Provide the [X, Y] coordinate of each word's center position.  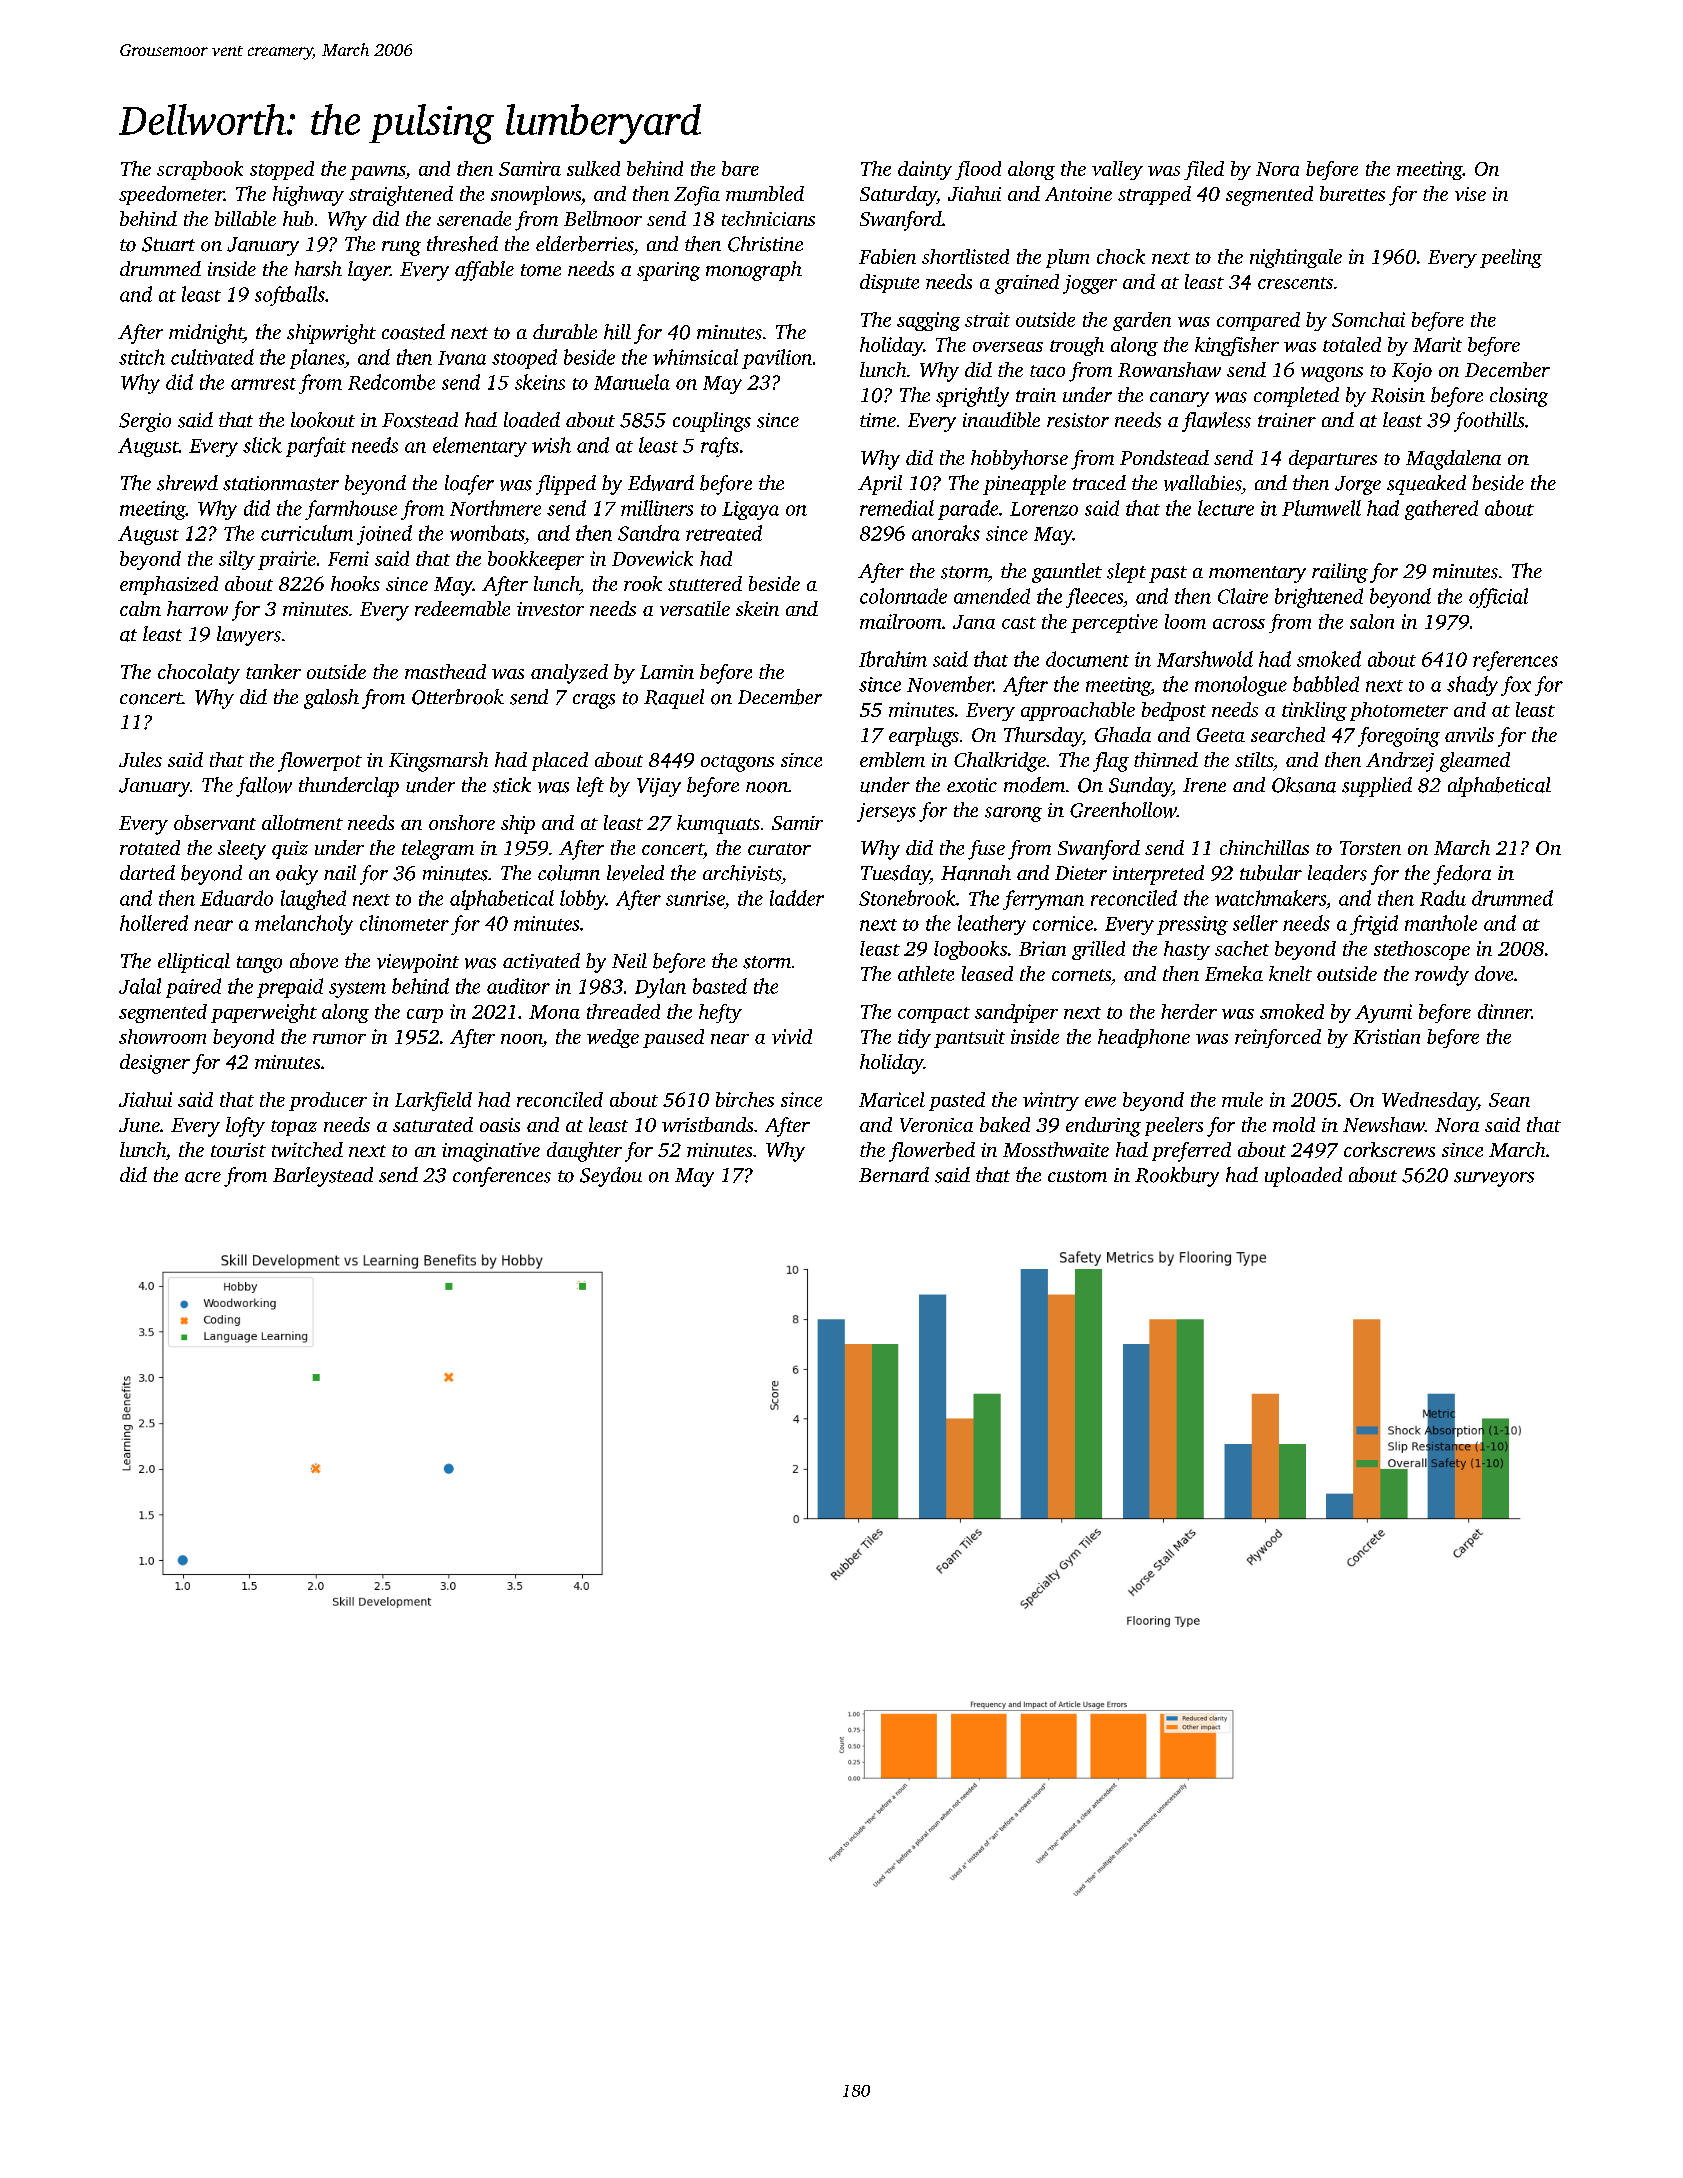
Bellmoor [603, 218]
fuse [986, 850]
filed [1204, 170]
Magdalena [1453, 460]
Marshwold [1205, 659]
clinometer [404, 923]
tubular [1271, 873]
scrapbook [200, 170]
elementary [480, 447]
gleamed [1475, 762]
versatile [695, 608]
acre [203, 1177]
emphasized [169, 585]
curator [779, 849]
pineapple [1024, 485]
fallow [264, 787]
